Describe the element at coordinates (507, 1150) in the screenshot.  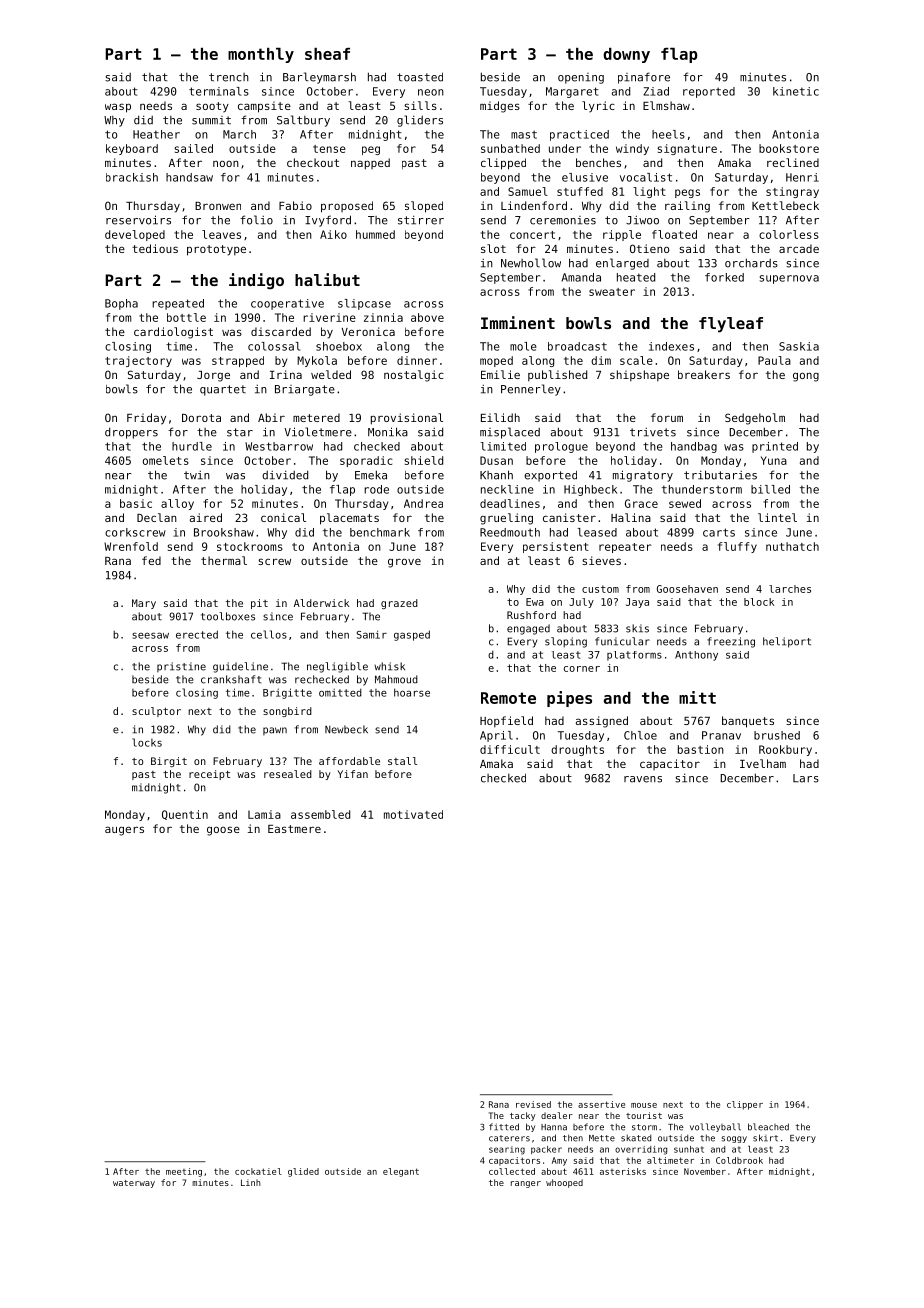
I see `searing` at that location.
